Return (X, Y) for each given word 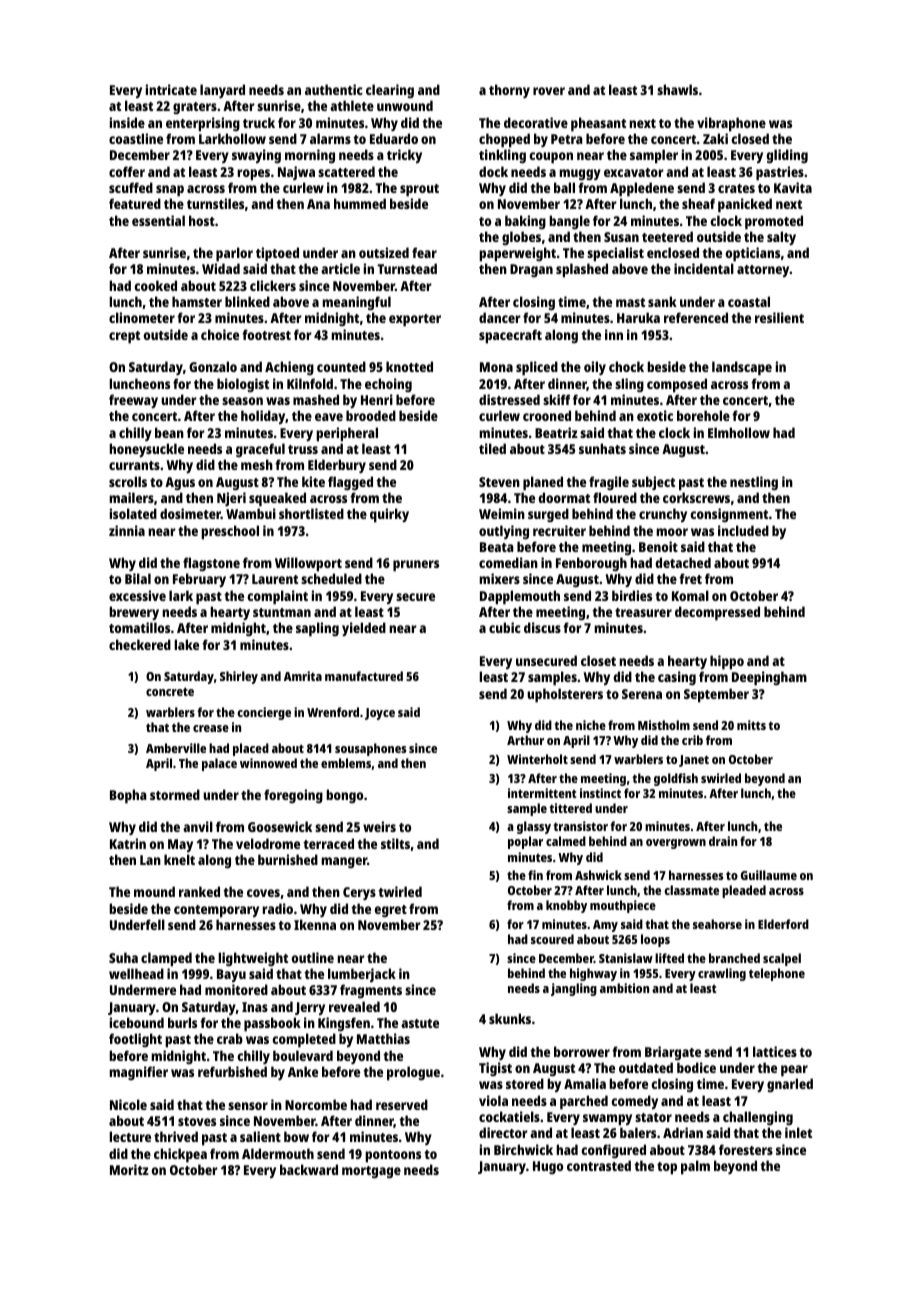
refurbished (232, 1071)
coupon (551, 158)
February (199, 580)
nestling (754, 483)
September (716, 695)
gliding (787, 156)
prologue (413, 1073)
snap (170, 191)
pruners (416, 566)
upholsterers (565, 695)
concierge (264, 713)
